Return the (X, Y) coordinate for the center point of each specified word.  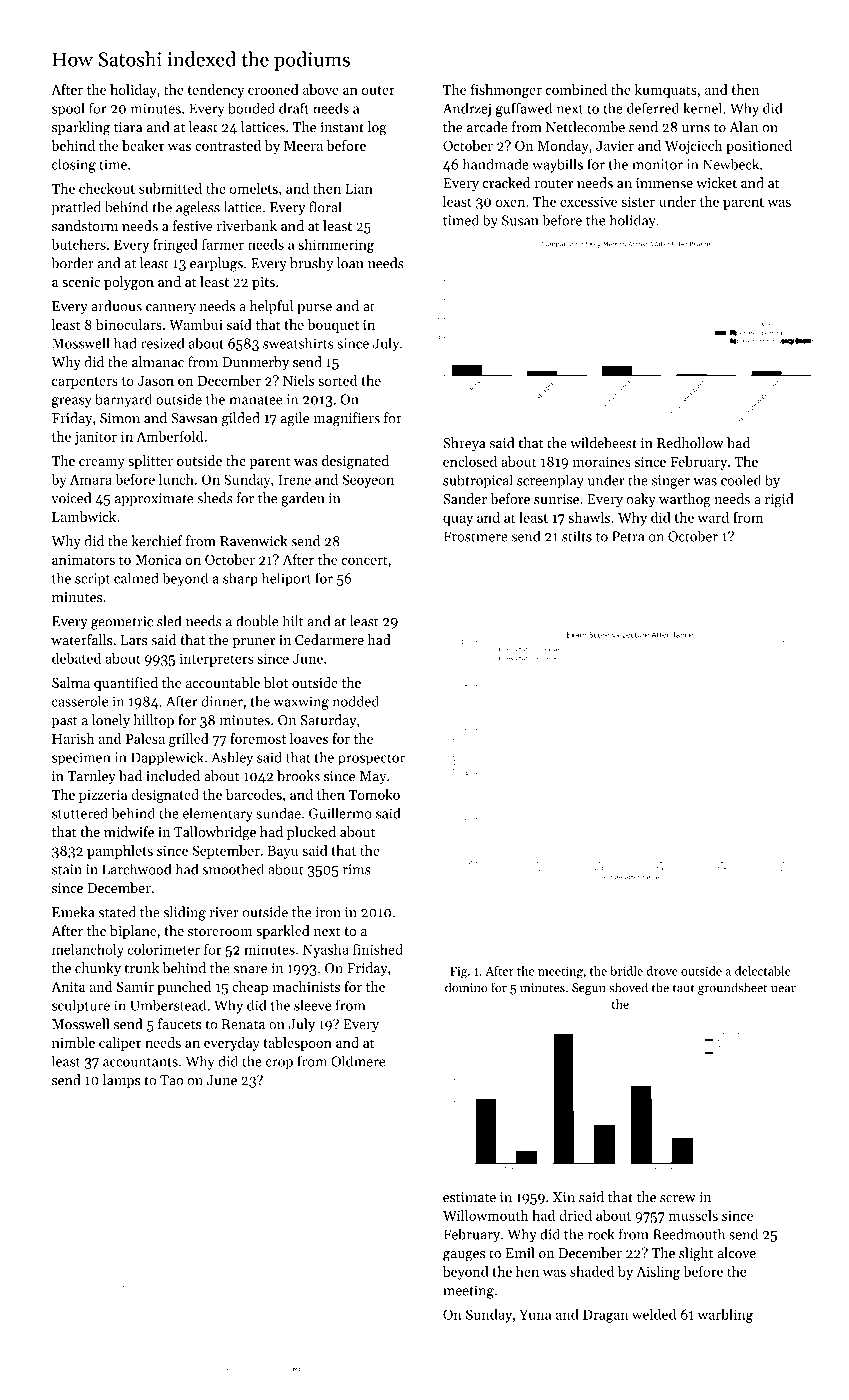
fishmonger (506, 91)
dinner (222, 701)
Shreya (464, 444)
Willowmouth (485, 1215)
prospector (371, 760)
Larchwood (136, 869)
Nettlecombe (585, 127)
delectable (763, 971)
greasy (72, 402)
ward (713, 517)
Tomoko (374, 794)
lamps (121, 1081)
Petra (628, 536)
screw (678, 1199)
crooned (273, 89)
